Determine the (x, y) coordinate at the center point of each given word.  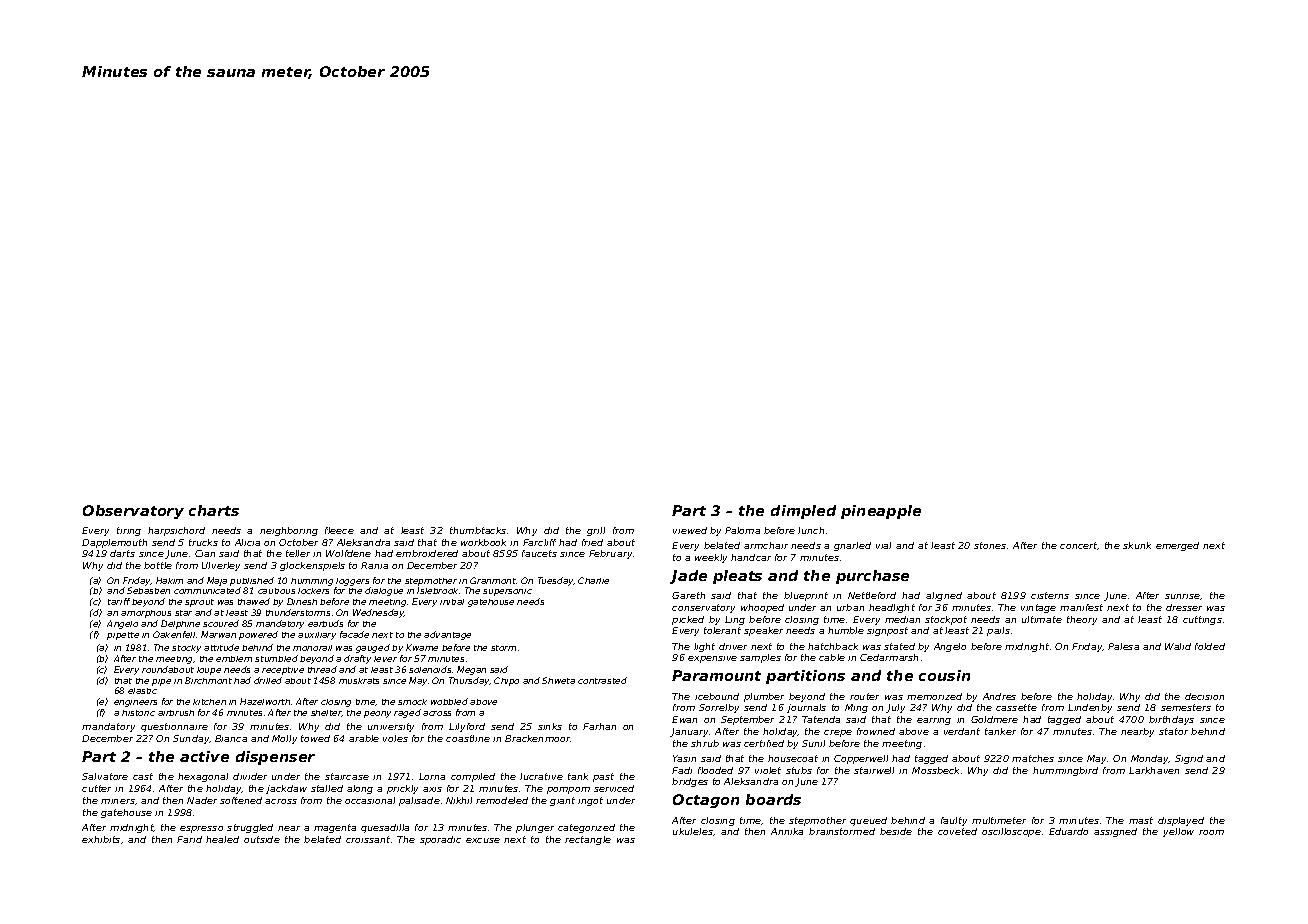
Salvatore (105, 776)
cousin (944, 675)
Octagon (706, 801)
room (1211, 832)
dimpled (803, 512)
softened (241, 800)
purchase (872, 577)
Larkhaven (1154, 770)
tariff (119, 601)
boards (773, 799)
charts (214, 510)
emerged (1177, 546)
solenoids (430, 669)
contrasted (602, 680)
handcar (751, 557)
